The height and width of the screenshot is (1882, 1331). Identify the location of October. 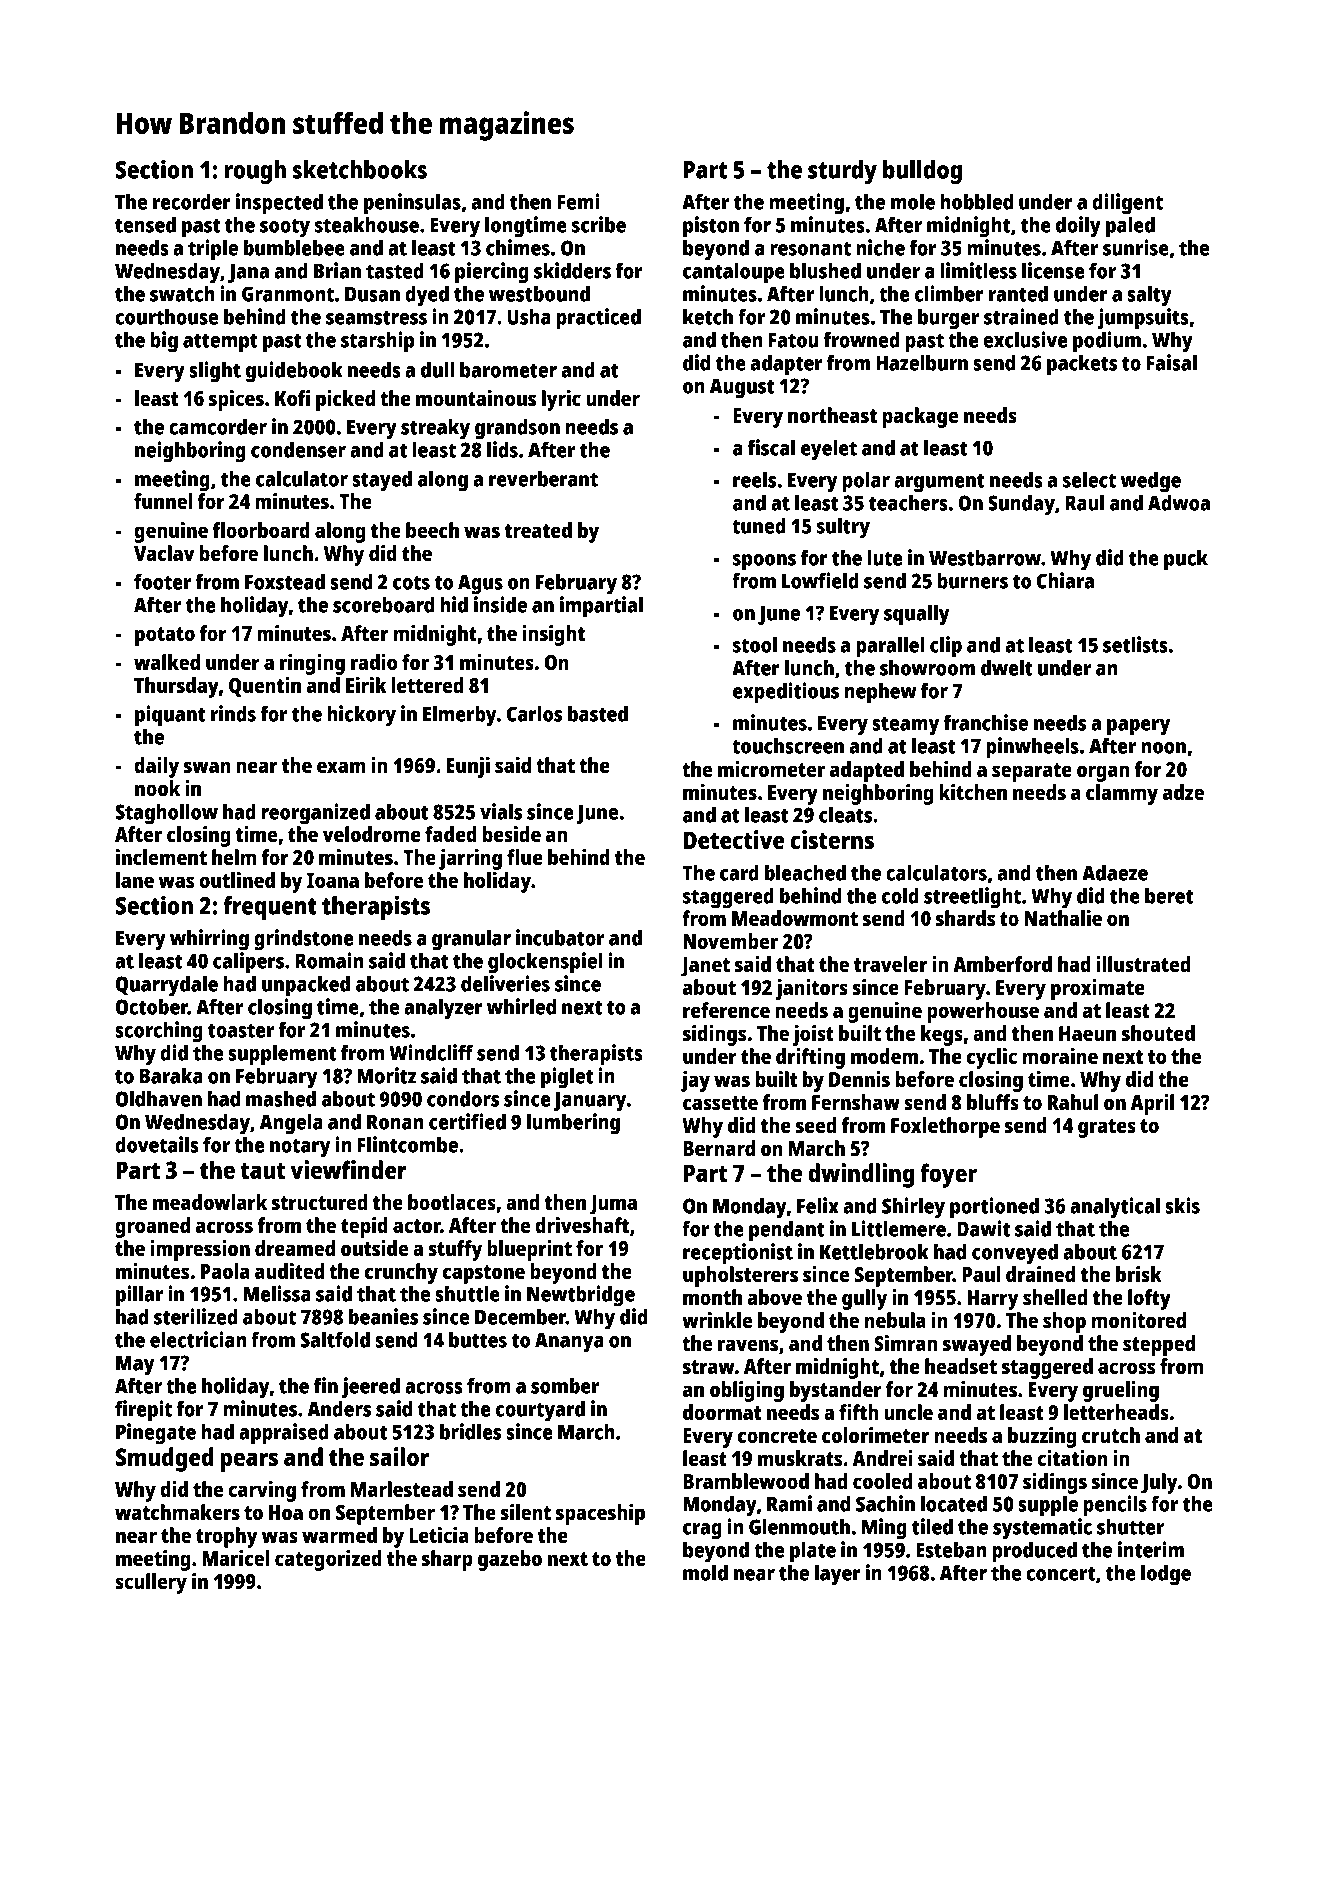
(152, 1006).
